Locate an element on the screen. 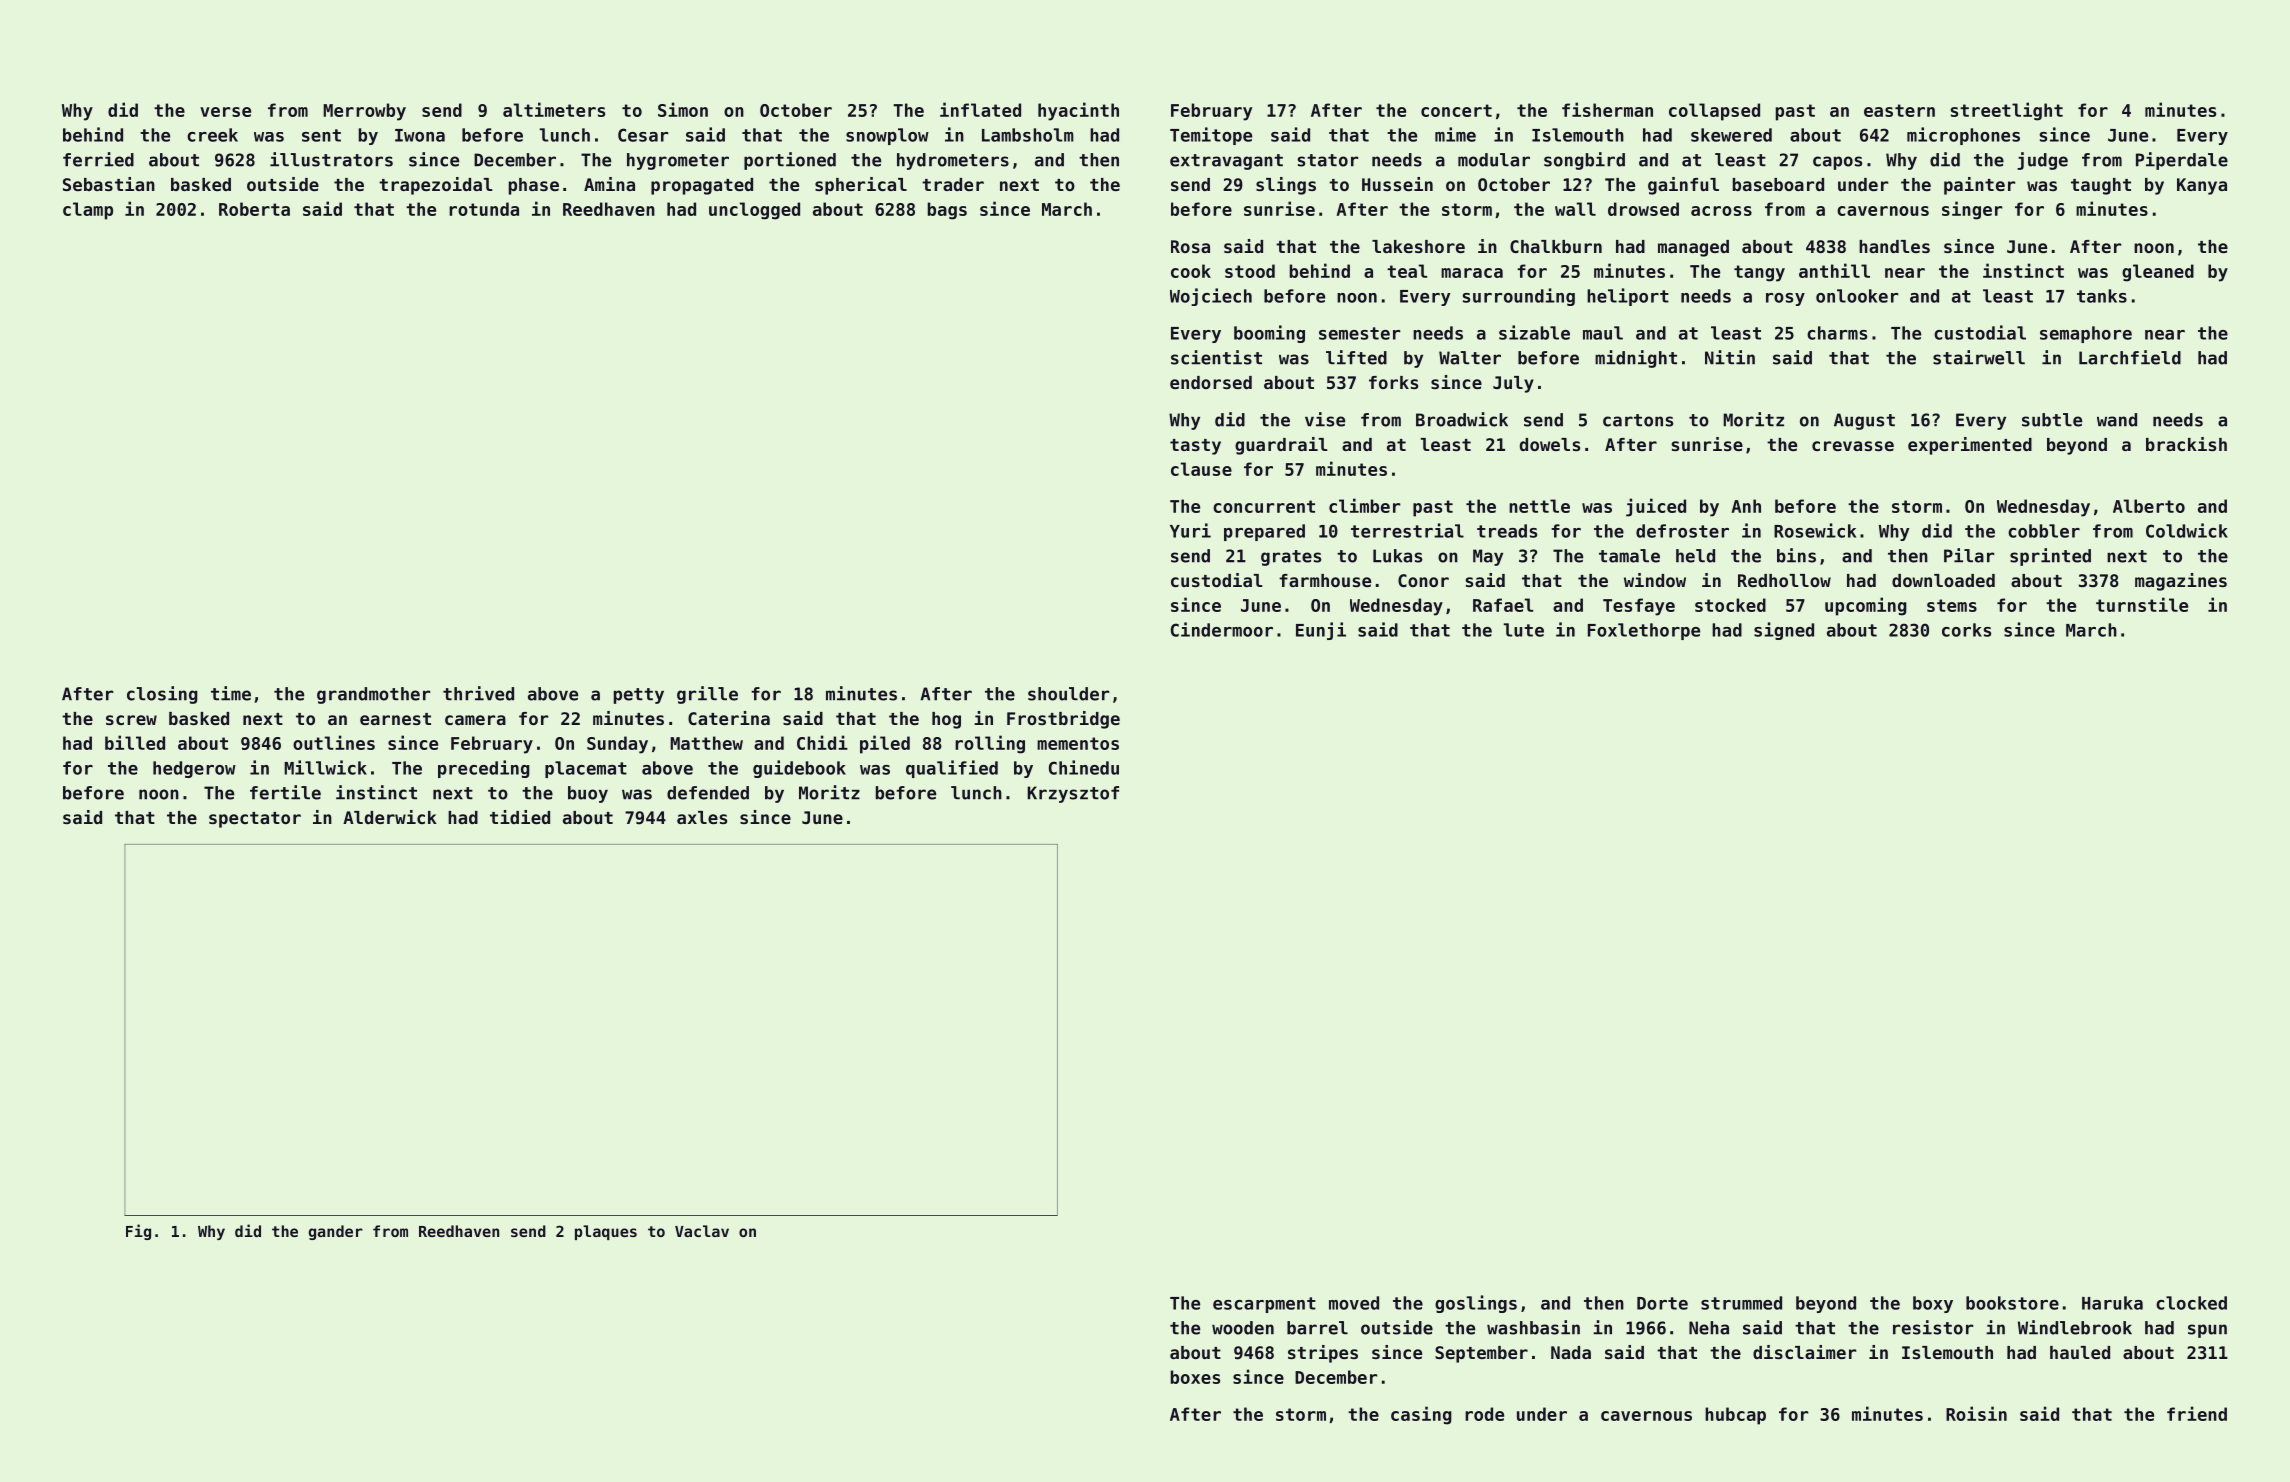 This screenshot has width=2290, height=1482. bags is located at coordinates (947, 211).
